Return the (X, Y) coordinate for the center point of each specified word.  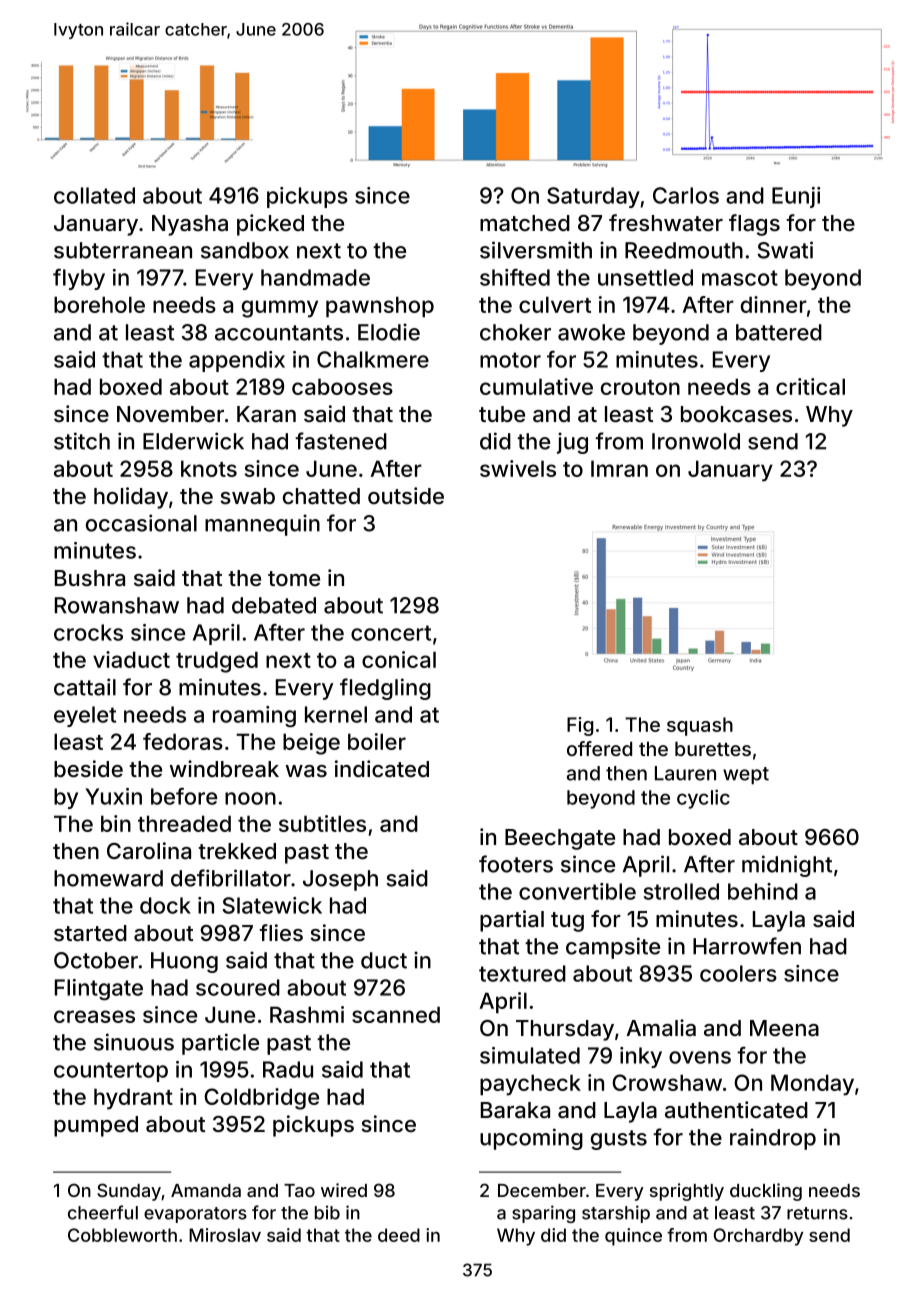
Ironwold (696, 441)
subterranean (123, 250)
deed (399, 1235)
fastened (341, 441)
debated (274, 605)
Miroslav (225, 1235)
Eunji (796, 197)
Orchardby (759, 1237)
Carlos (686, 195)
